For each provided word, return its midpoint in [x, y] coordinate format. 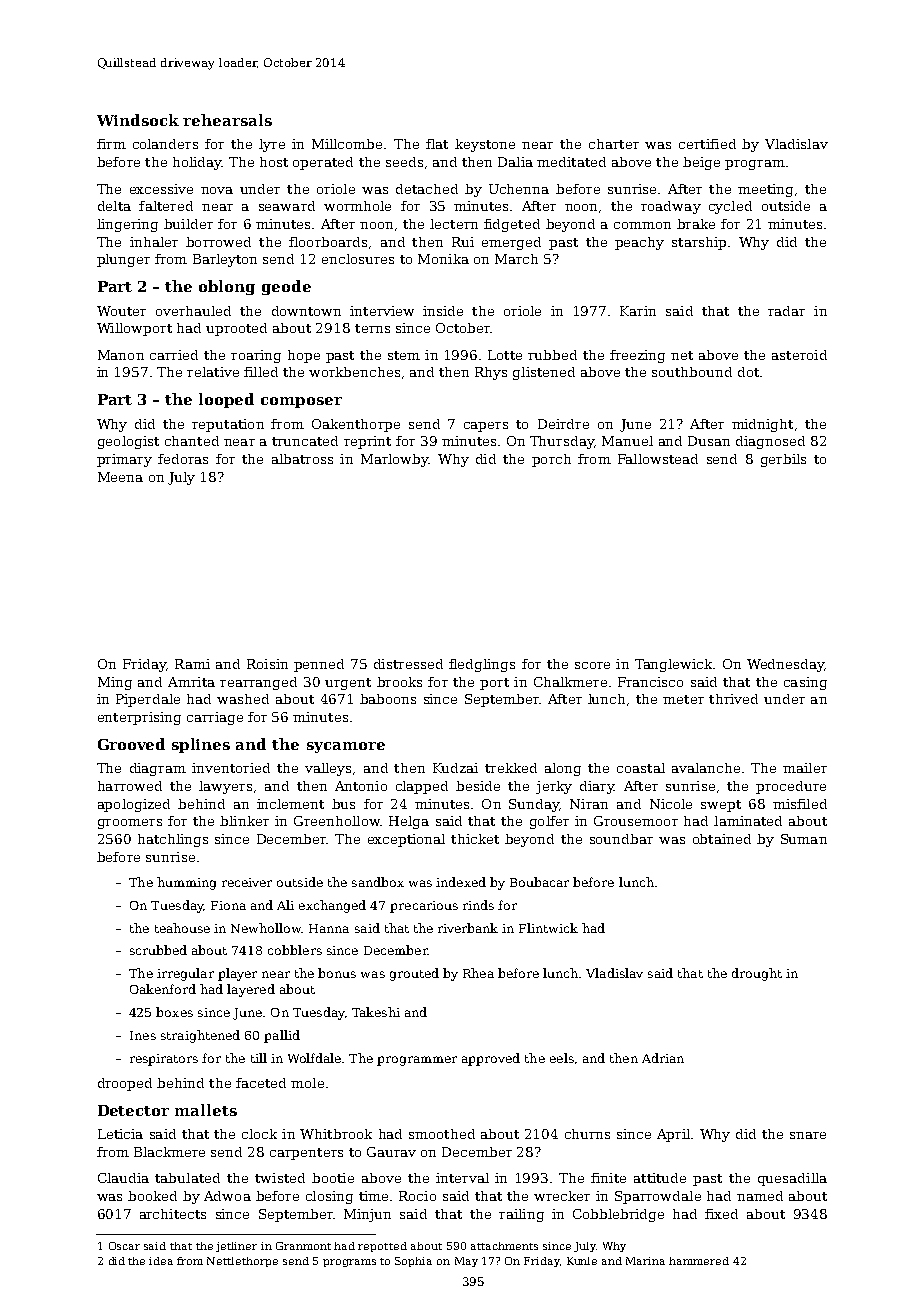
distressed [408, 664]
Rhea [478, 973]
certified [707, 144]
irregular [185, 974]
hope [304, 356]
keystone [485, 145]
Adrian [663, 1058]
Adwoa [227, 1196]
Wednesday [785, 665]
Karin [638, 311]
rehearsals [227, 120]
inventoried [231, 768]
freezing [637, 356]
